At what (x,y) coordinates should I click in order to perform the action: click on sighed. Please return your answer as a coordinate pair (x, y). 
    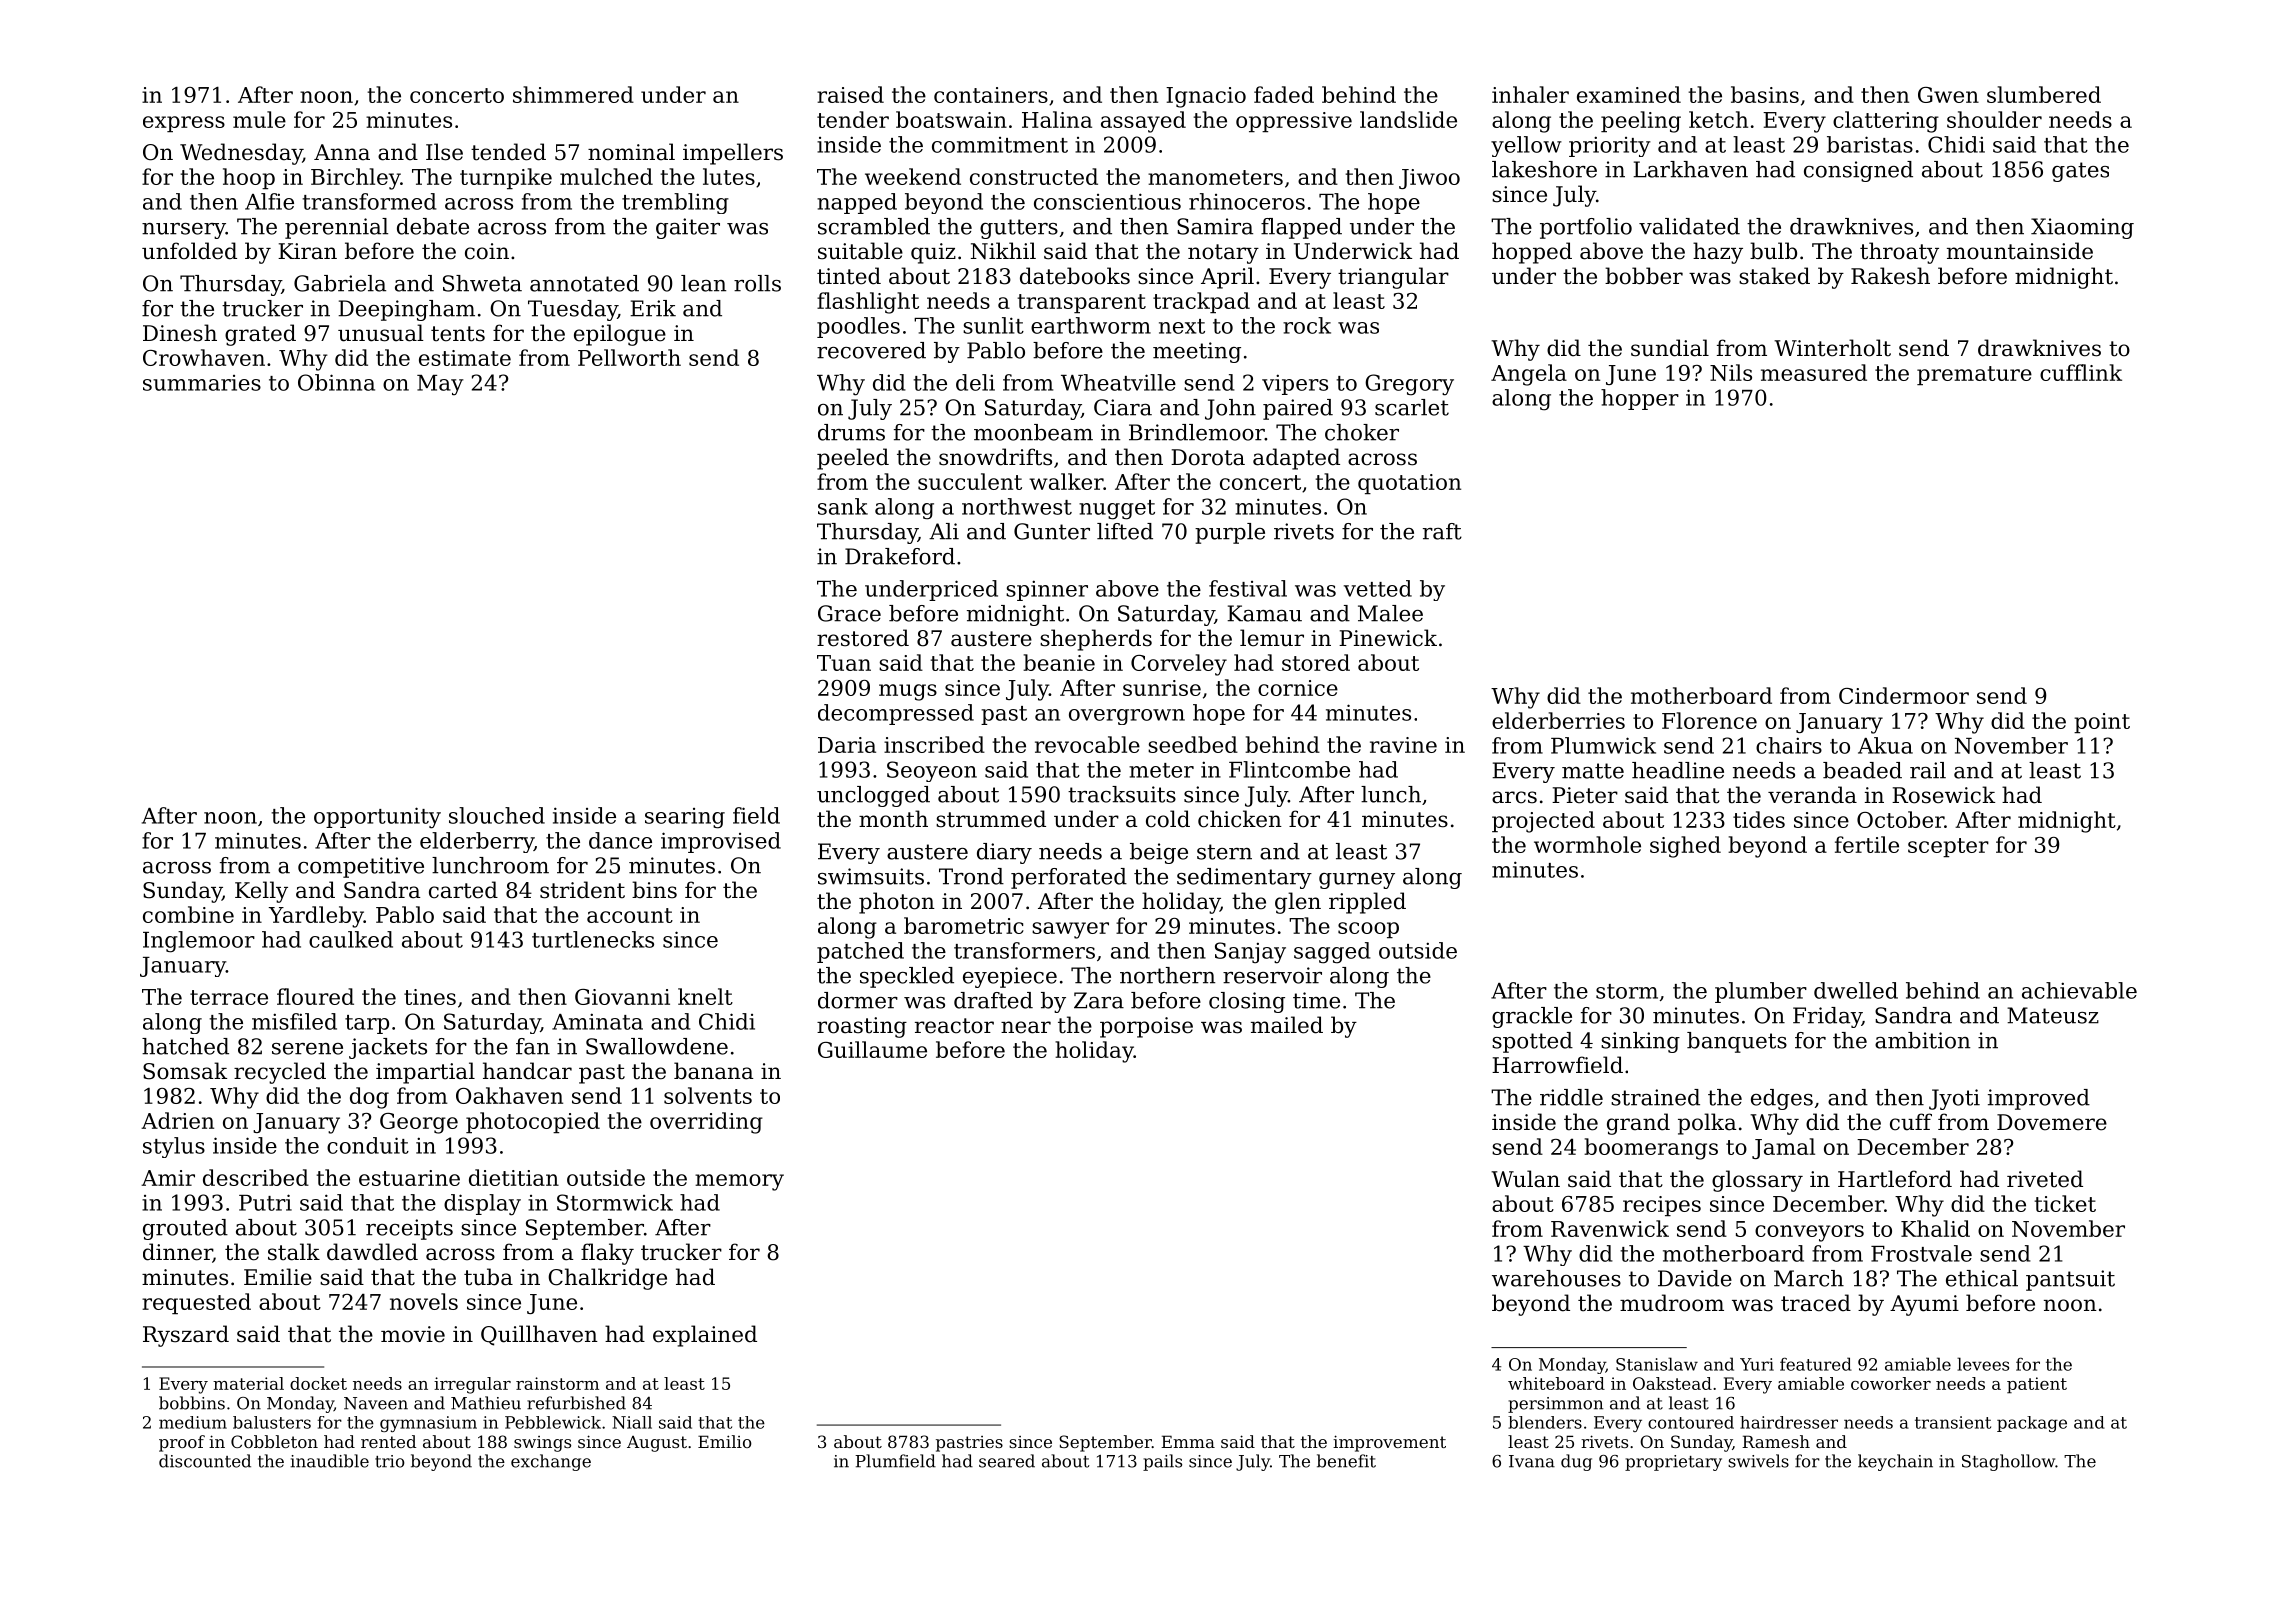
    Looking at the image, I should click on (1685, 847).
